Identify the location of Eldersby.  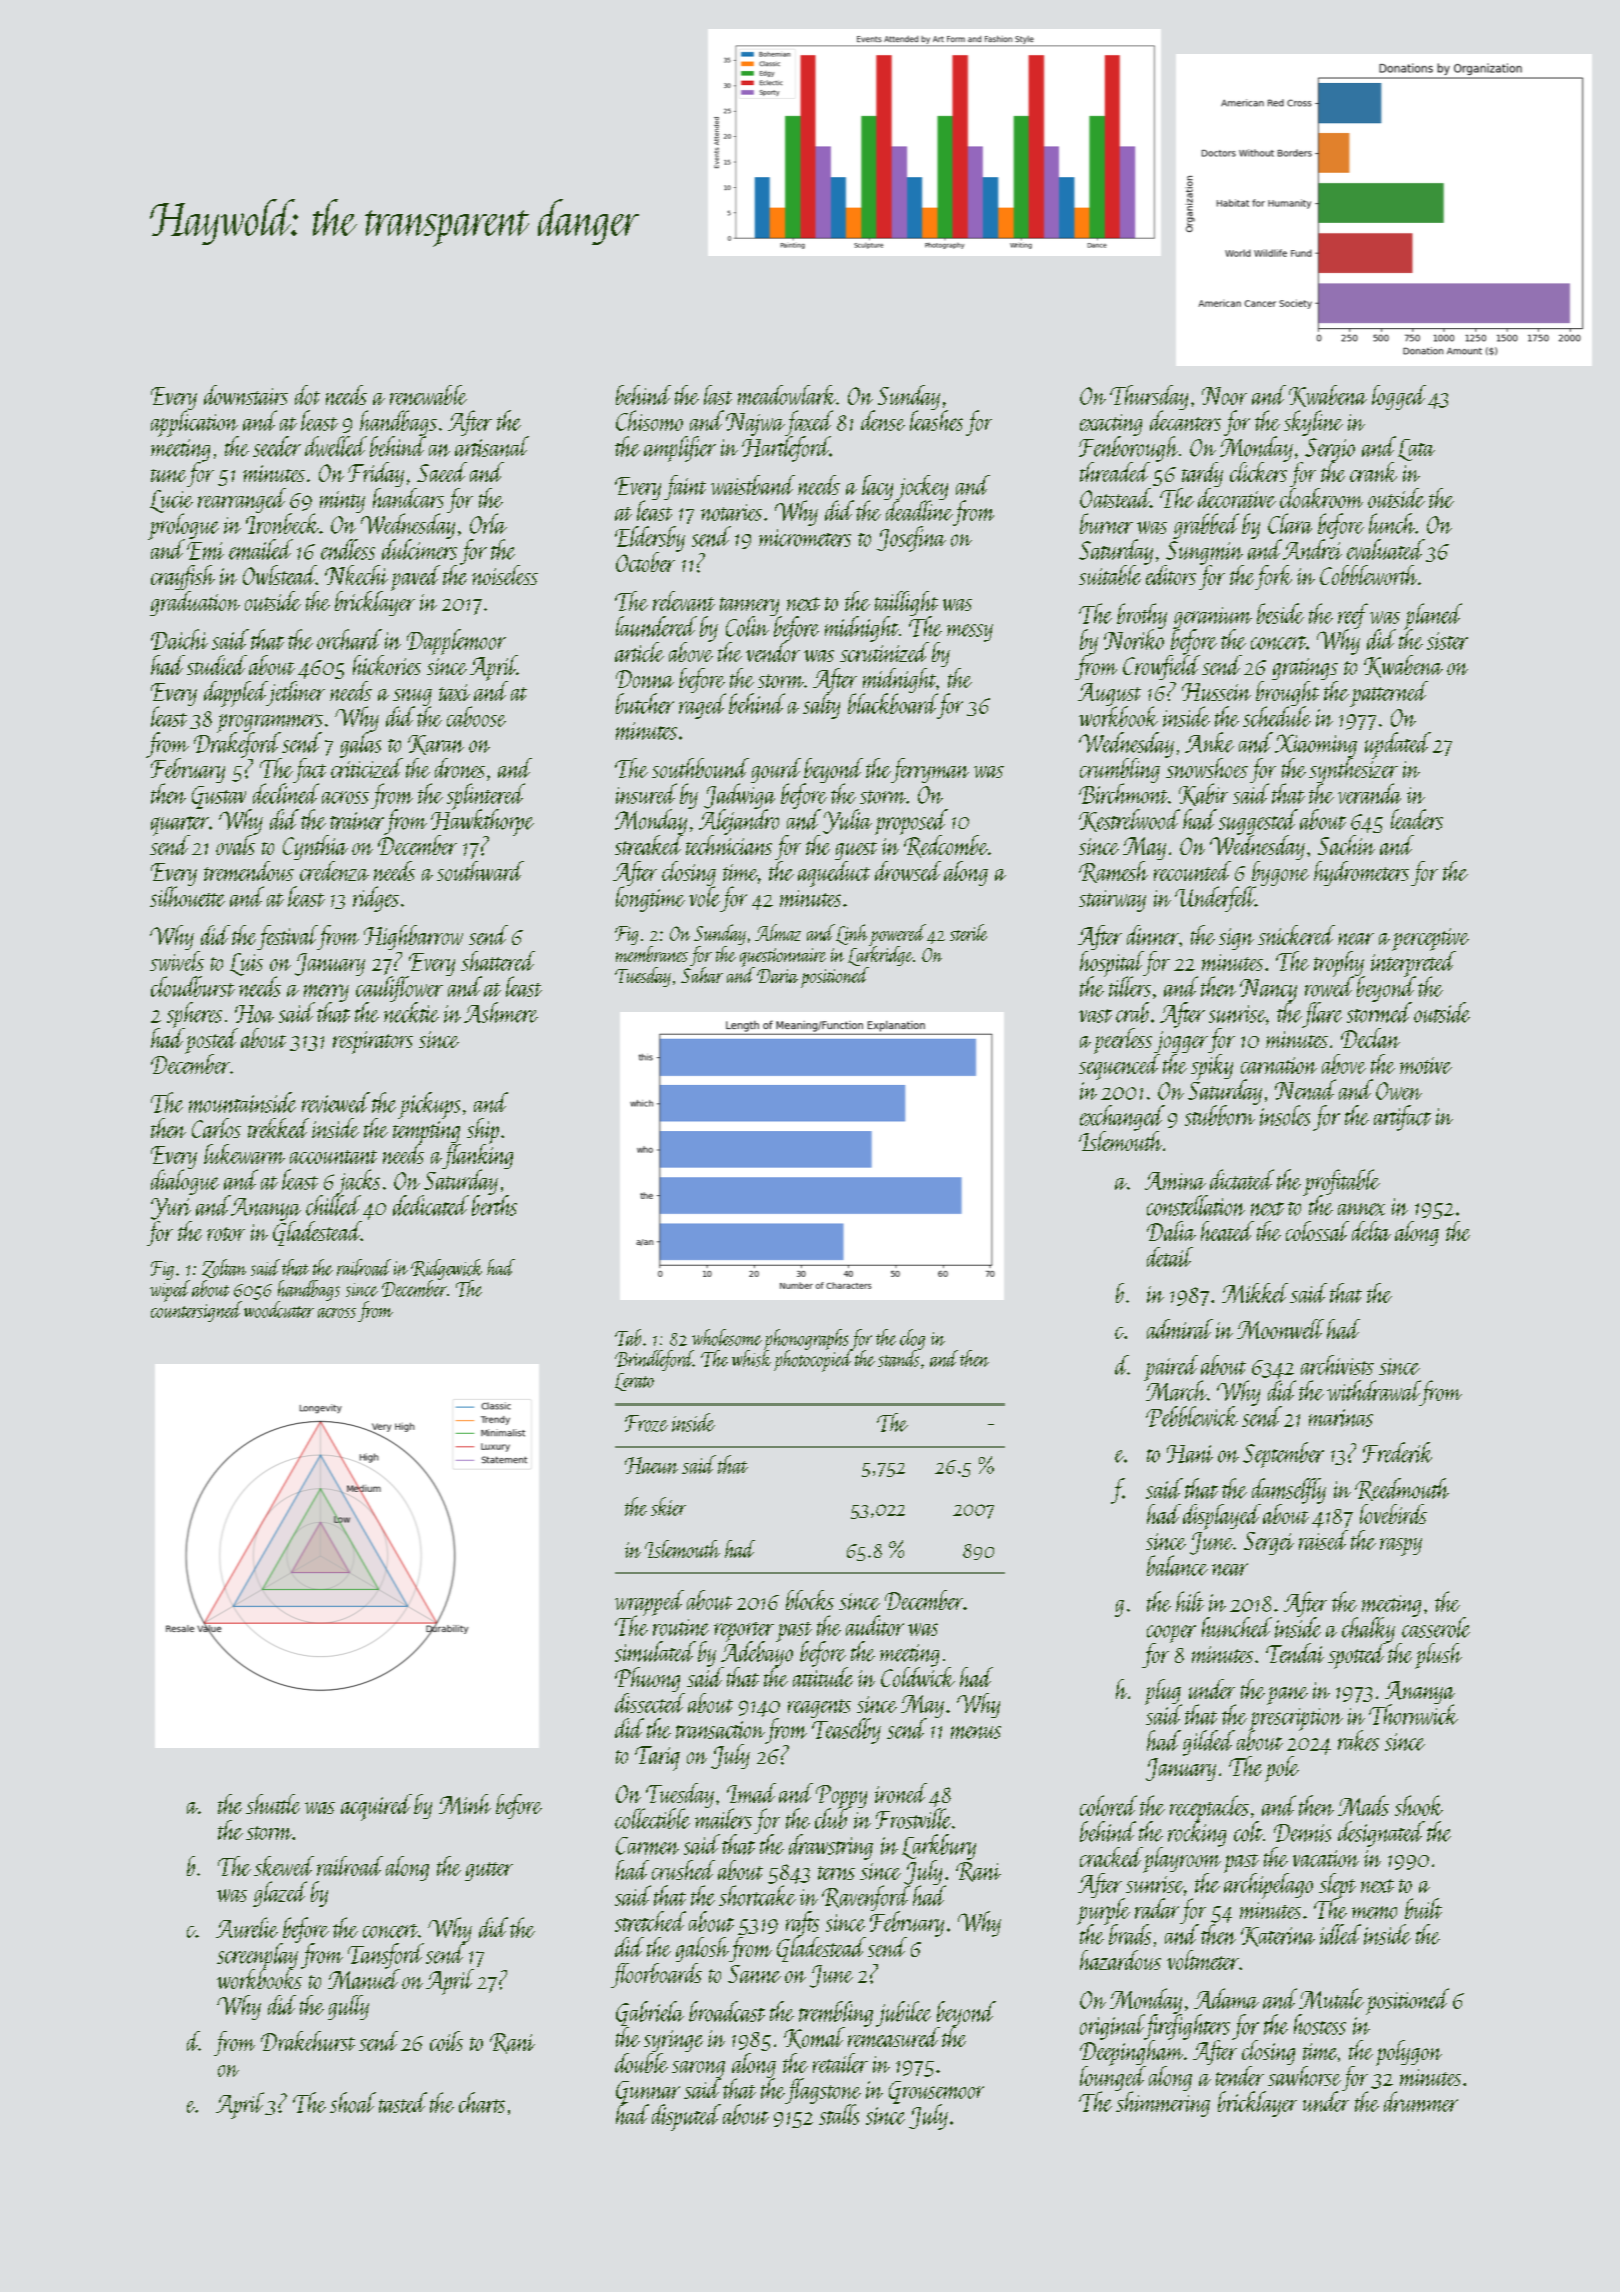
(650, 539).
